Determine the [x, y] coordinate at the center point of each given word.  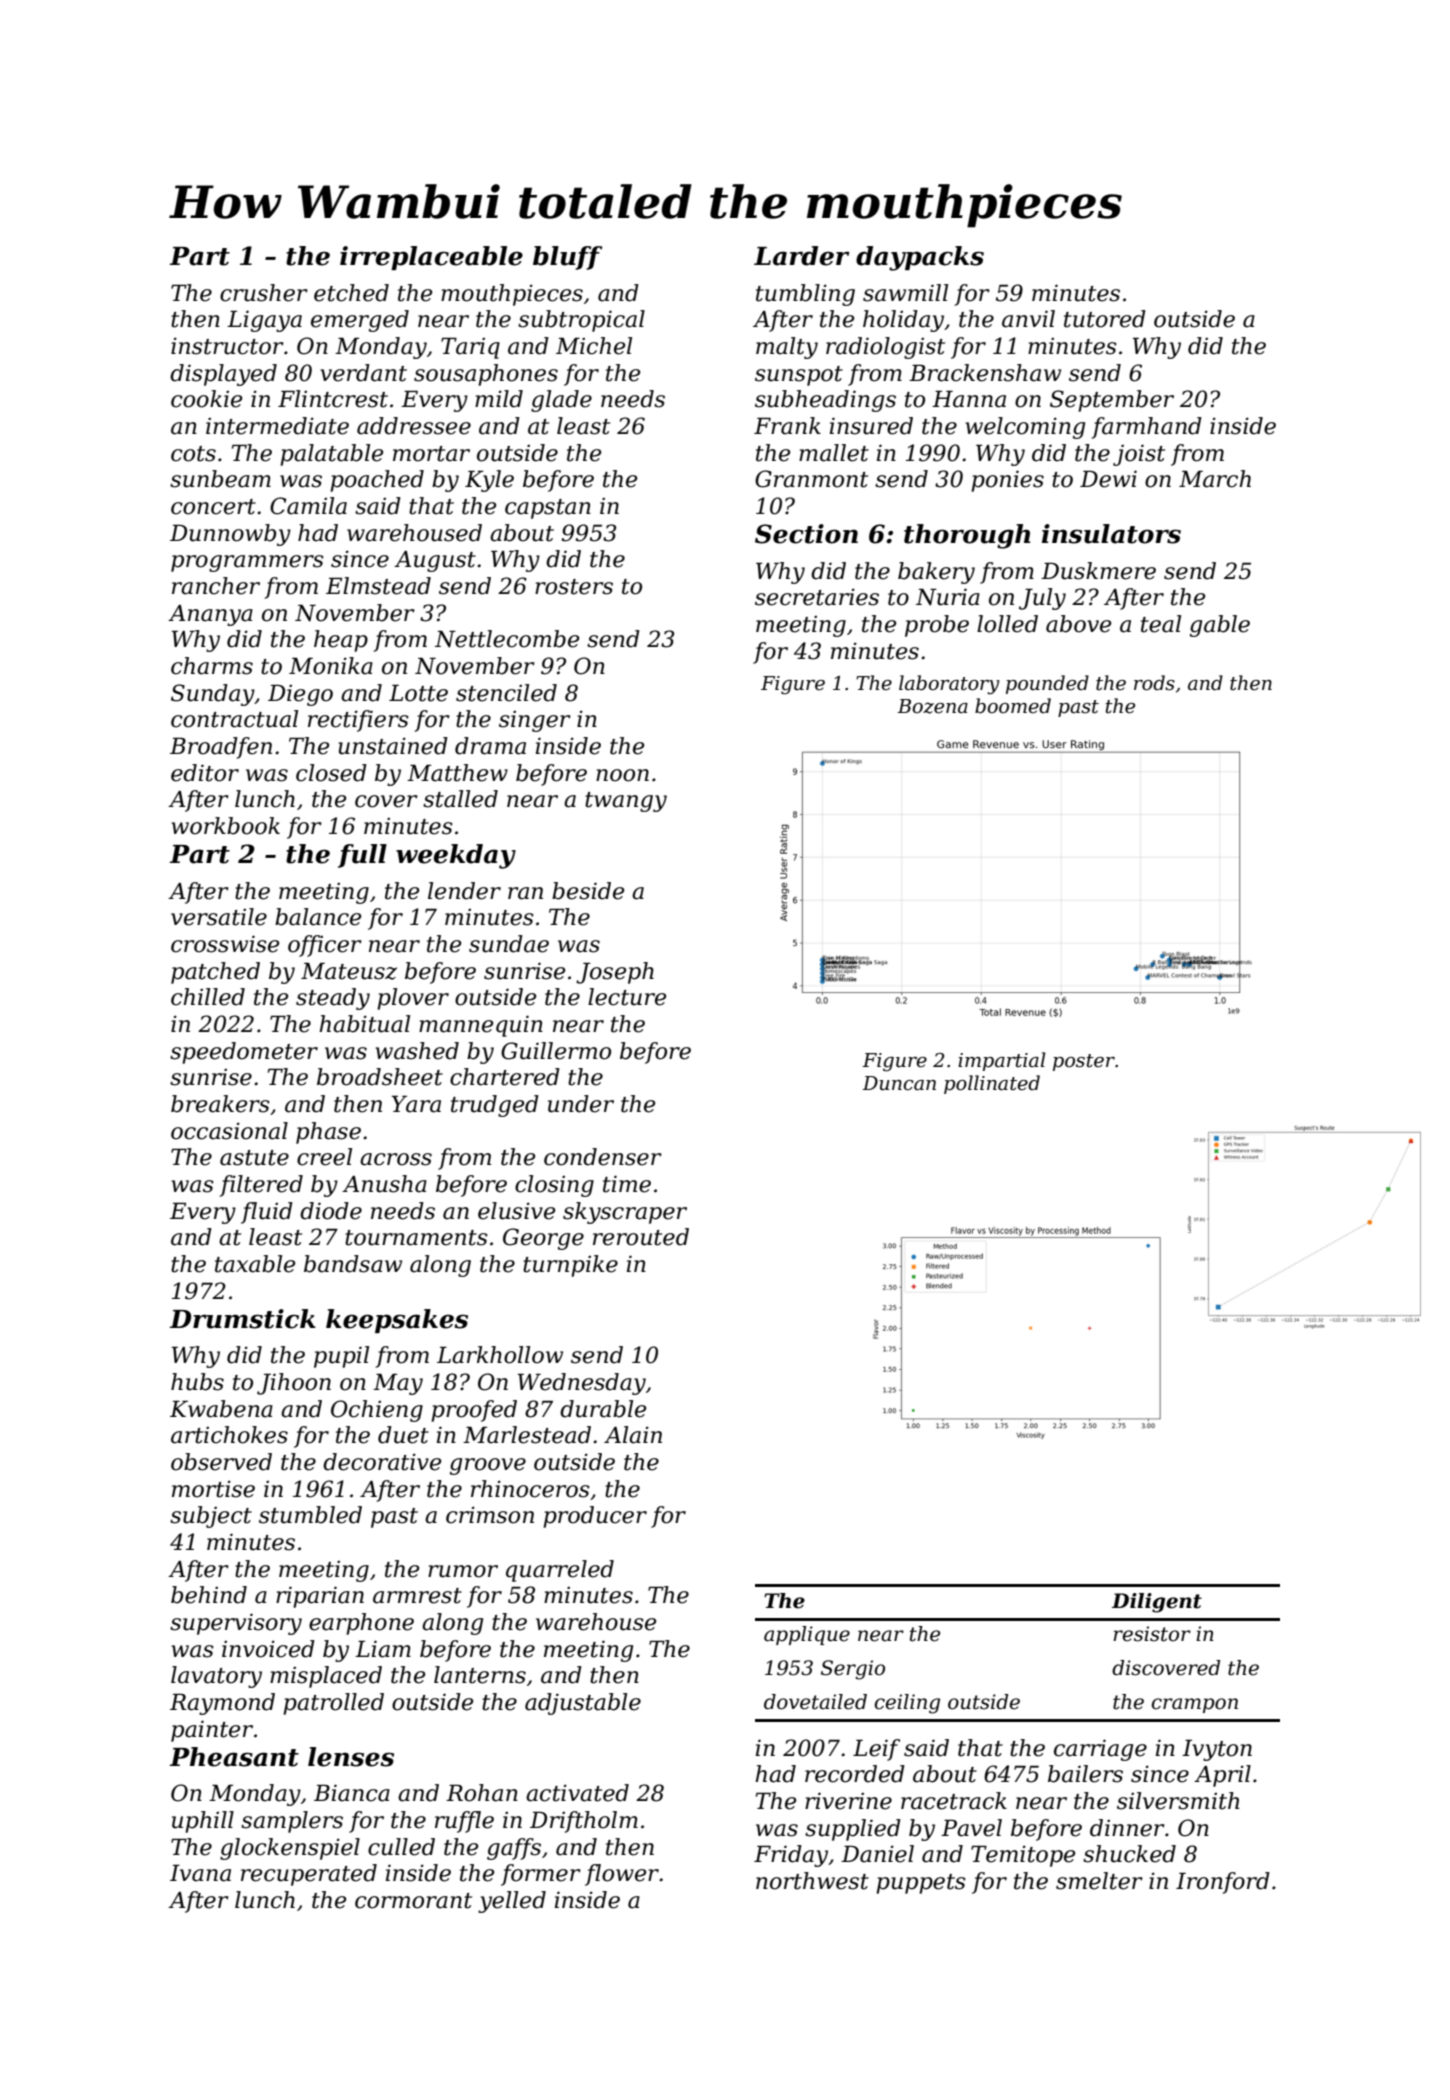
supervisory [236, 1624]
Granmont [811, 479]
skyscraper [625, 1213]
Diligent [1157, 1603]
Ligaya [264, 321]
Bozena [932, 706]
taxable [255, 1264]
